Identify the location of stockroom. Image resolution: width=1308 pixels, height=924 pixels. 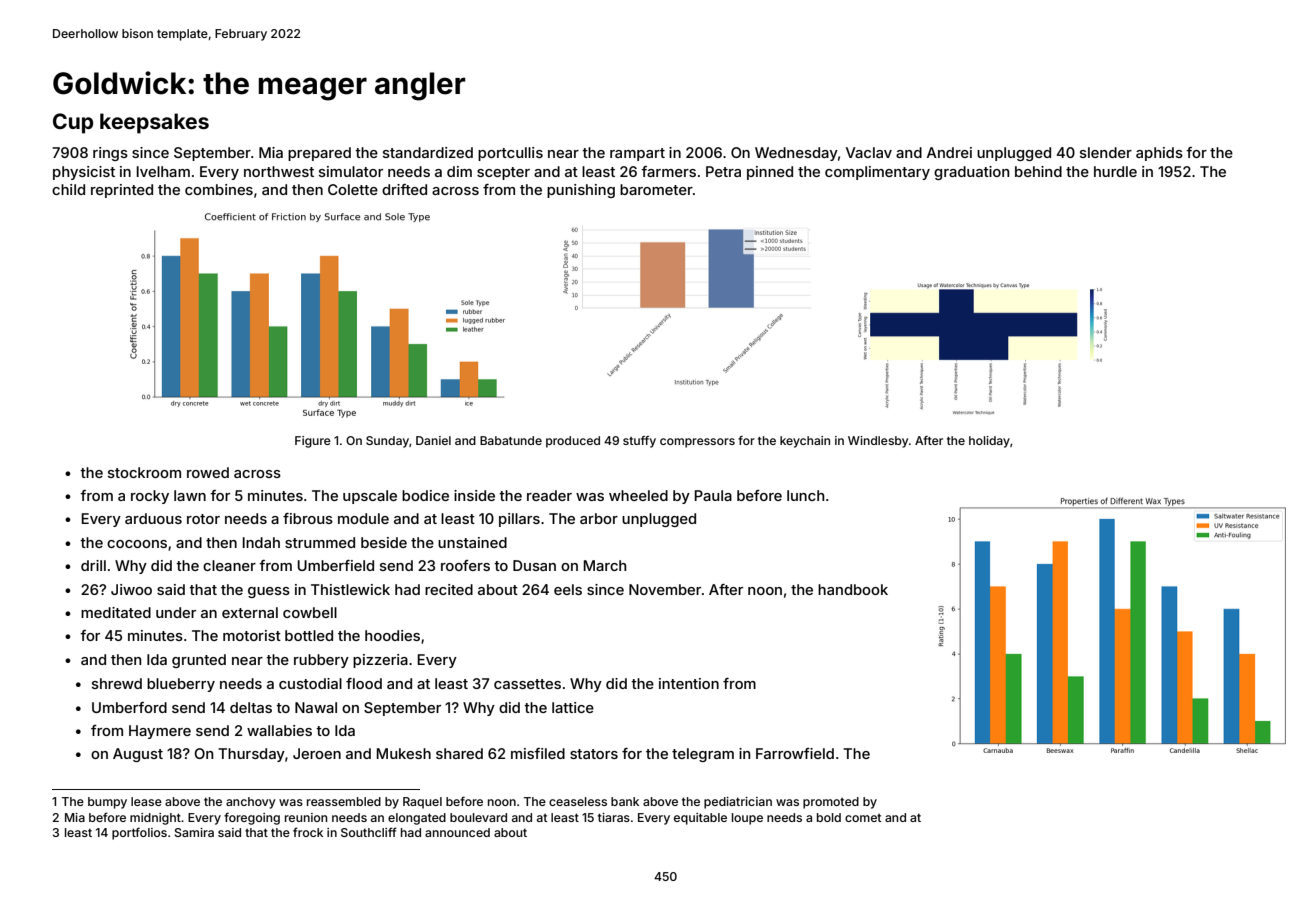
(144, 472).
